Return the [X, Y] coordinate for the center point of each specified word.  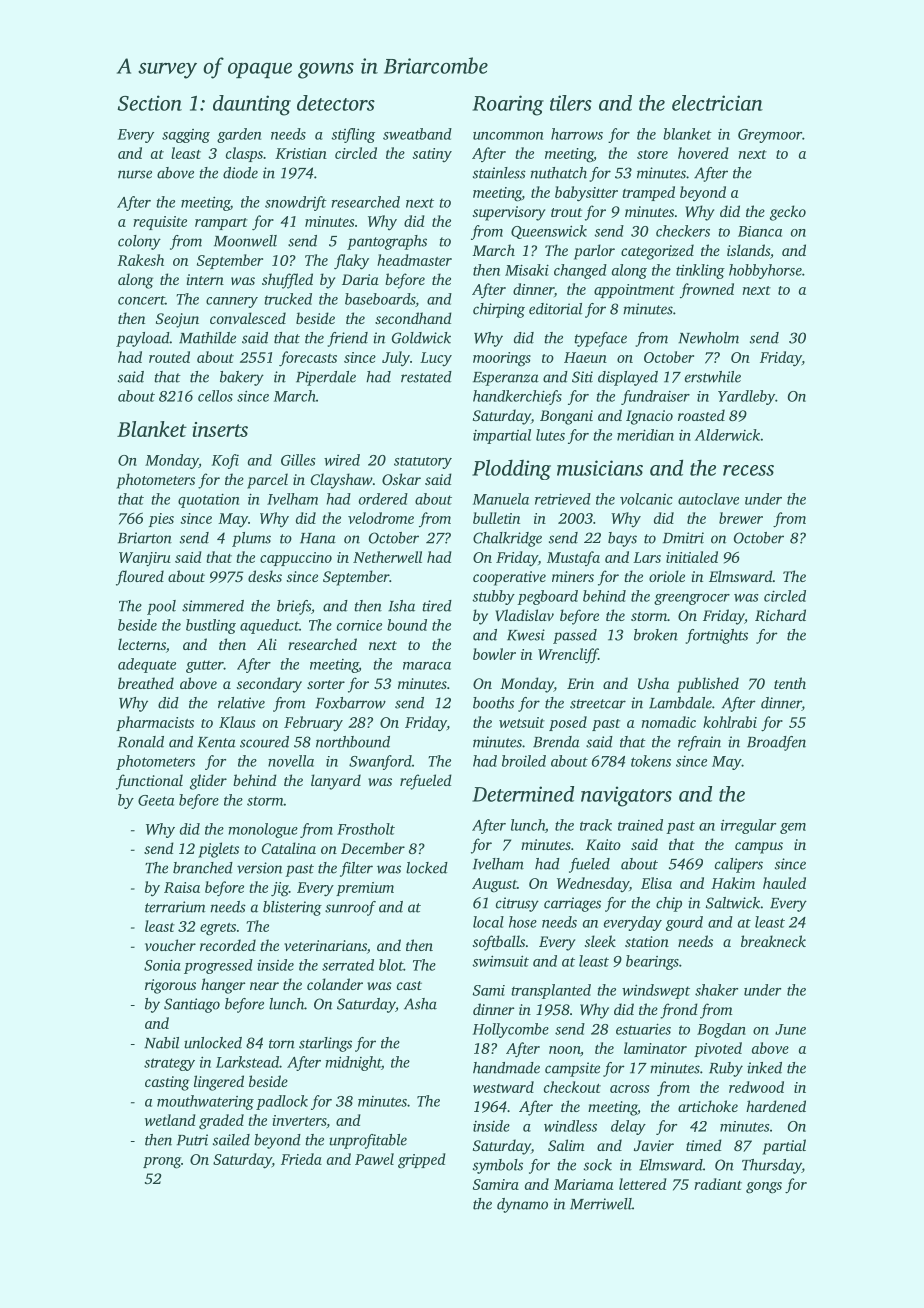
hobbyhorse [765, 271]
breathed [146, 683]
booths [493, 703]
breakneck [773, 941]
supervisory [509, 213]
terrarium [175, 907]
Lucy [436, 359]
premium [365, 889]
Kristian [301, 153]
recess [748, 470]
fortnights [716, 636]
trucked [288, 299]
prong [162, 1163]
